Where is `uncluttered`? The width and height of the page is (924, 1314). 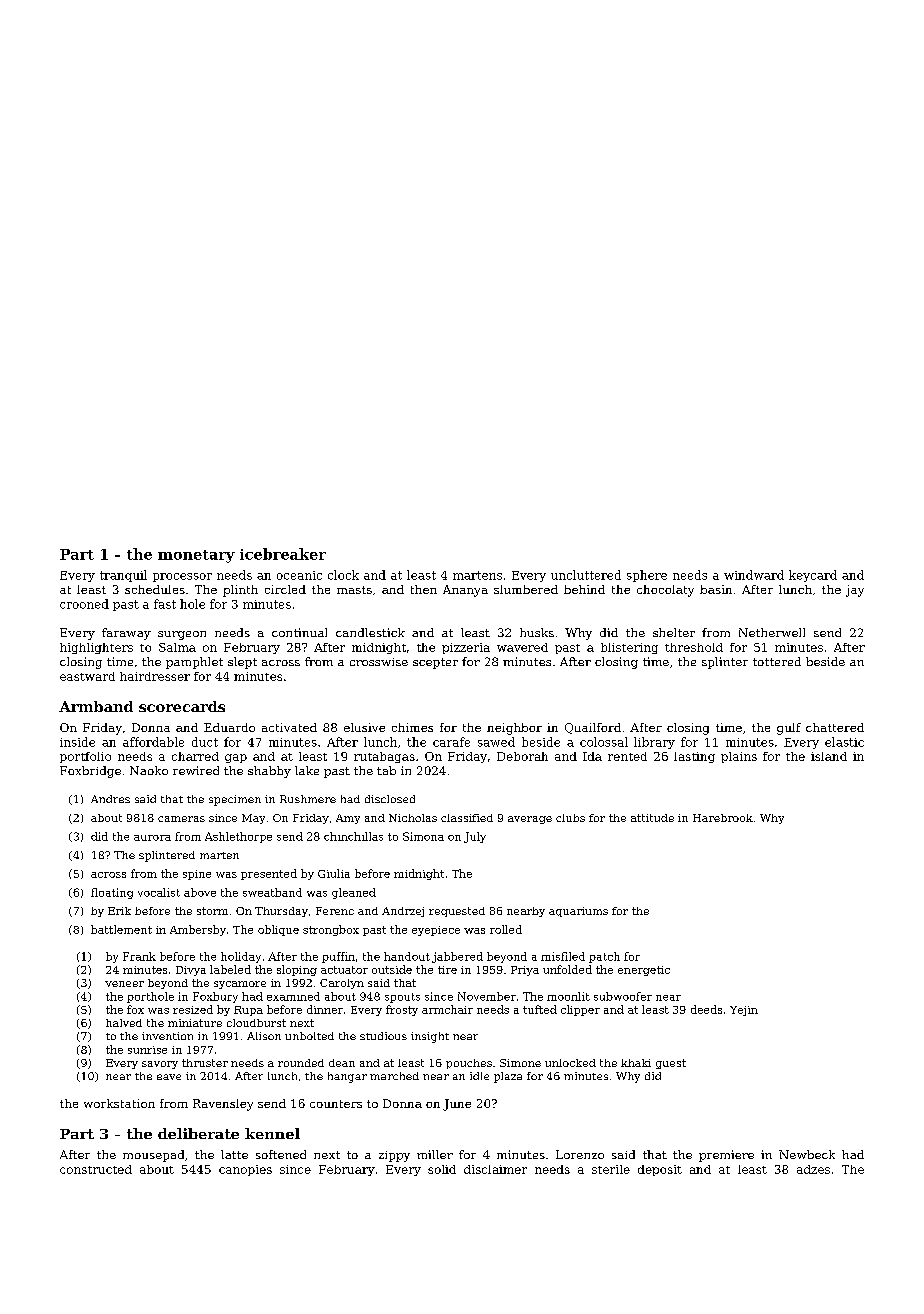
uncluttered is located at coordinates (586, 575).
